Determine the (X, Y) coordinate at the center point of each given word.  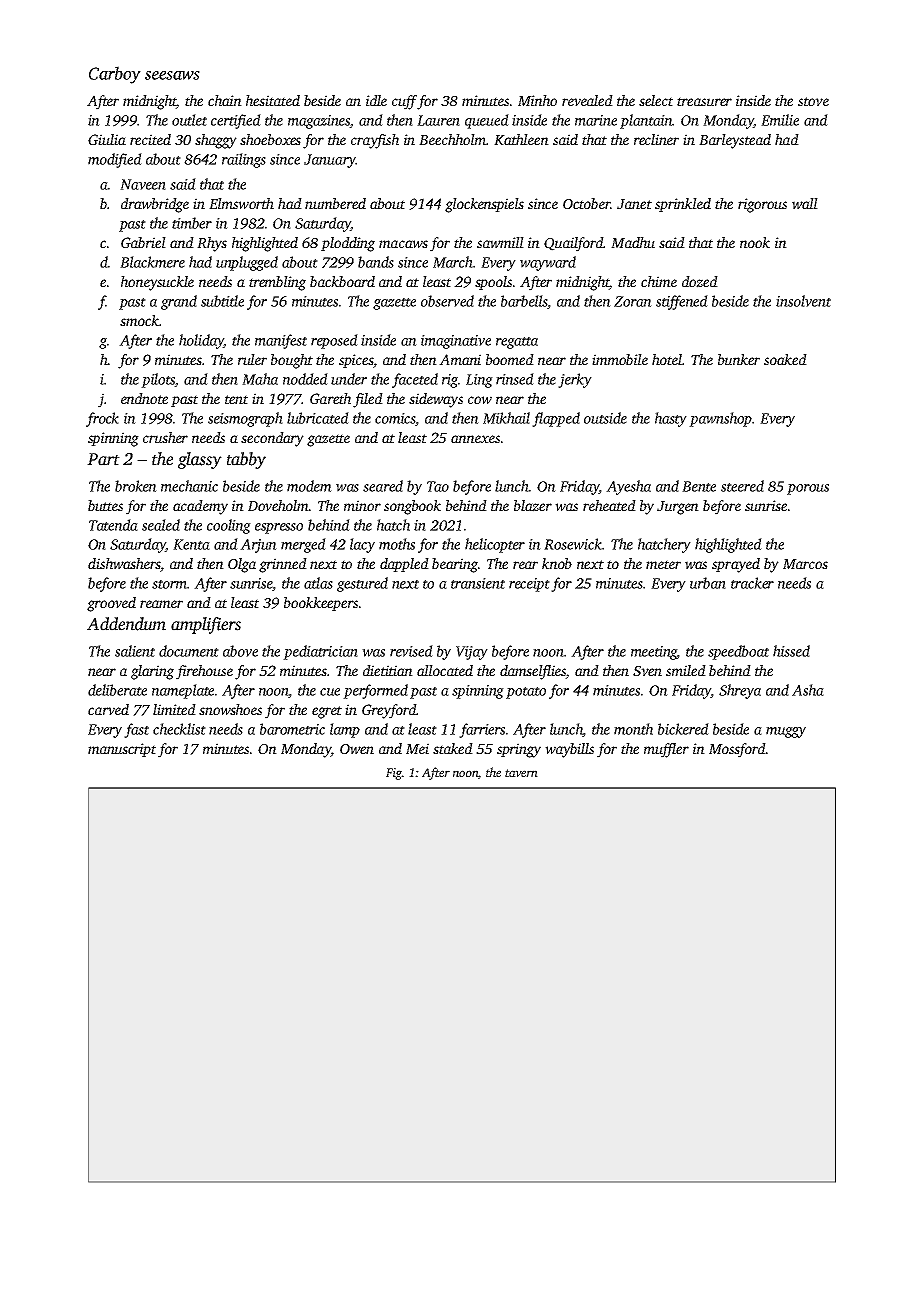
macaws (403, 244)
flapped (556, 419)
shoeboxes (270, 139)
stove (813, 101)
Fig (394, 774)
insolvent (803, 301)
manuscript (122, 750)
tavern (521, 773)
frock (102, 419)
